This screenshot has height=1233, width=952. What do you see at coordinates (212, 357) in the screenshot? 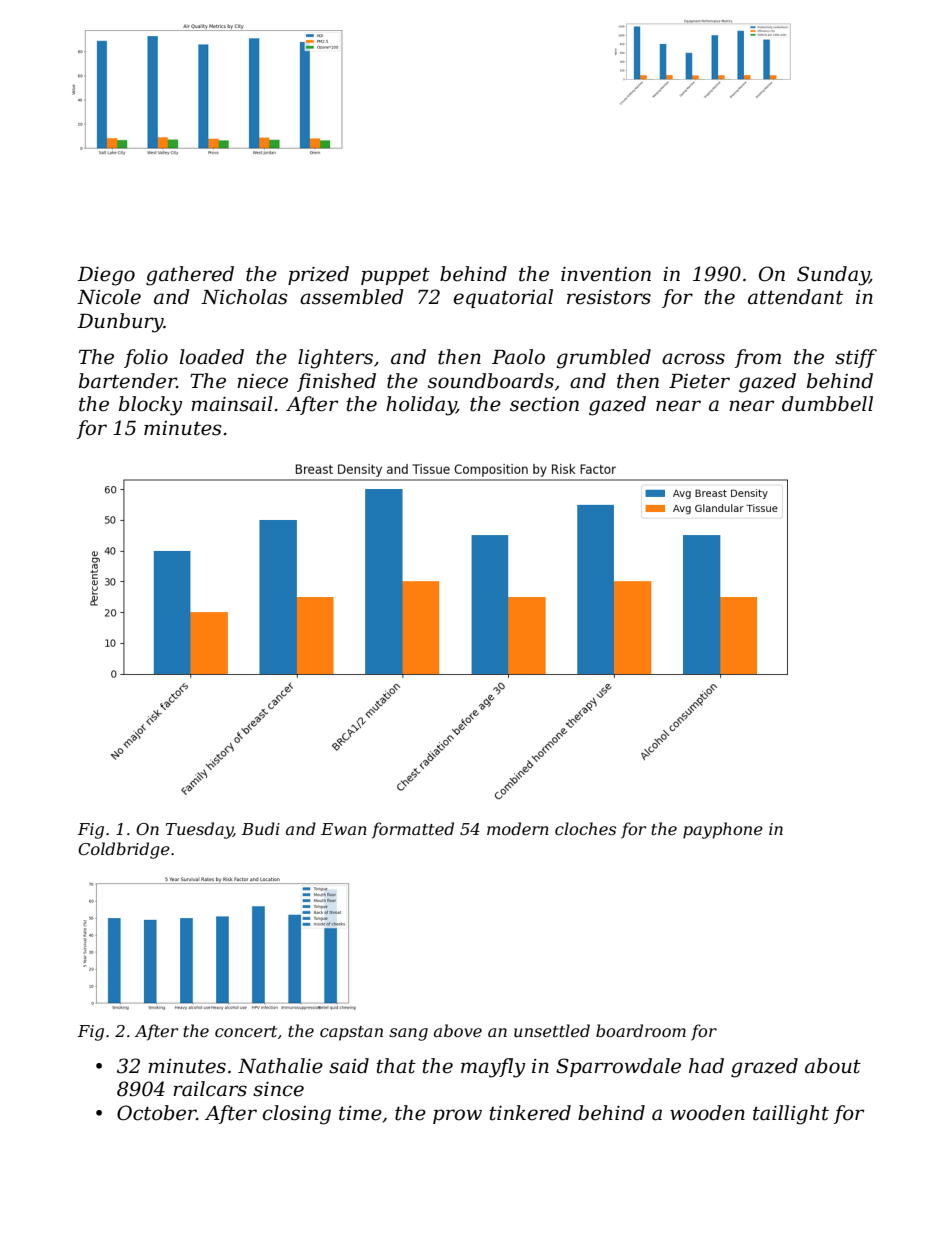
I see `loaded` at bounding box center [212, 357].
